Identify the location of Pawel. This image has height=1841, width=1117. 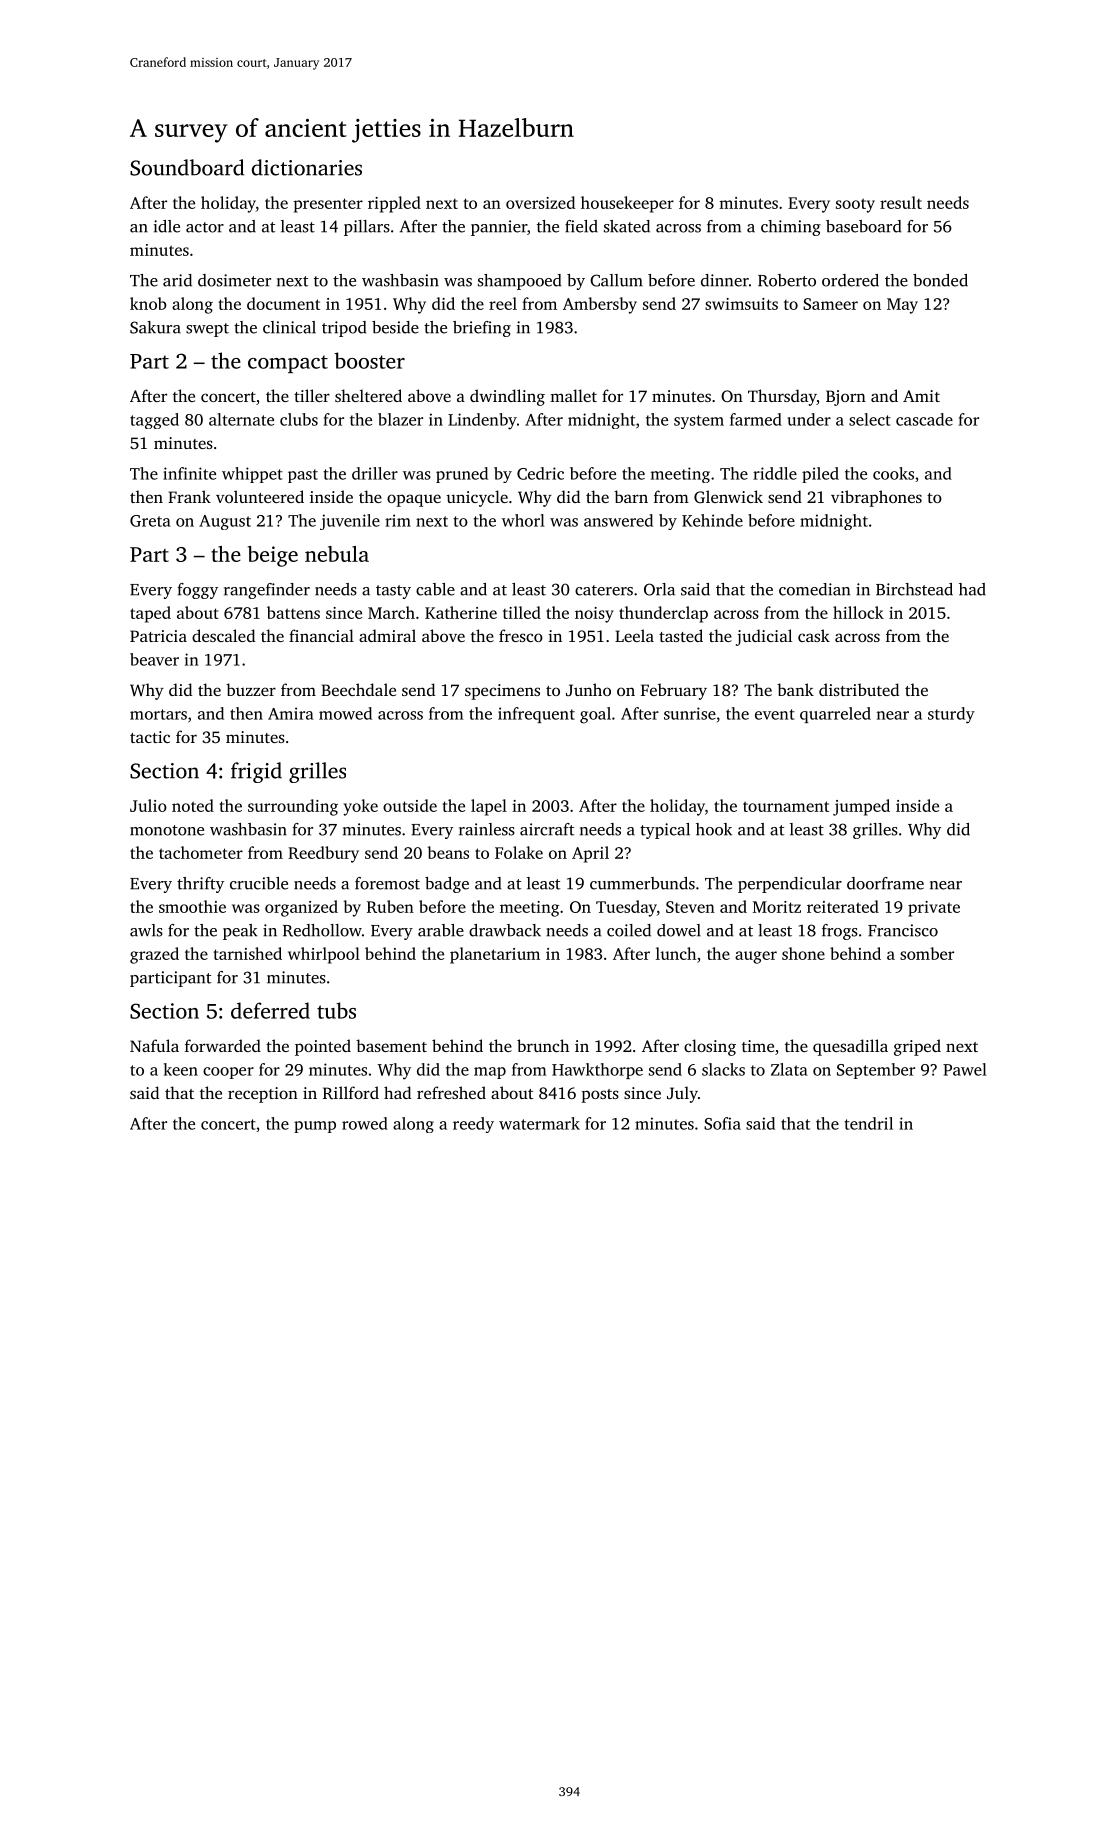
(965, 1069).
